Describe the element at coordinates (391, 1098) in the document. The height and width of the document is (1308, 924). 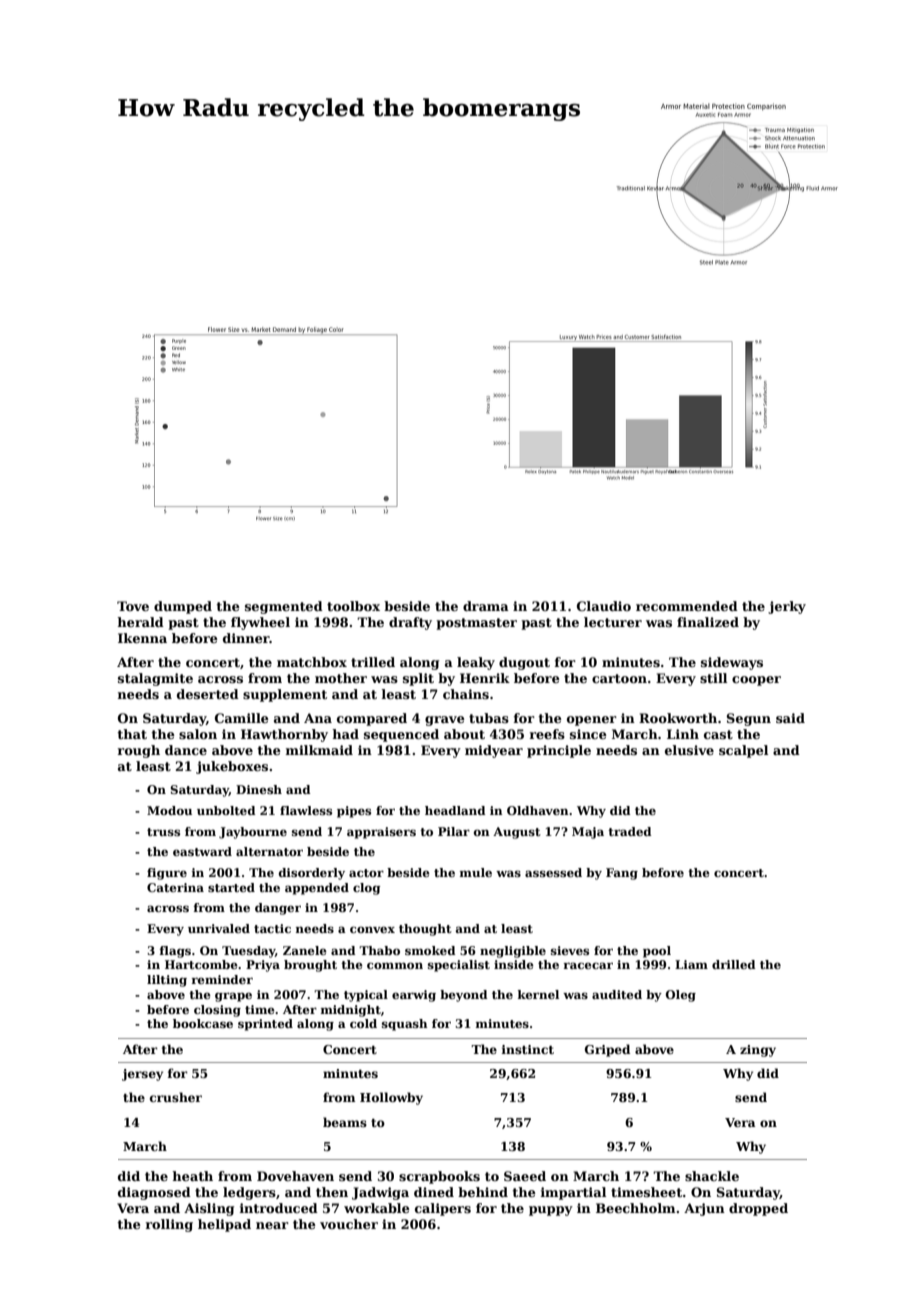
I see `Hollowby` at that location.
